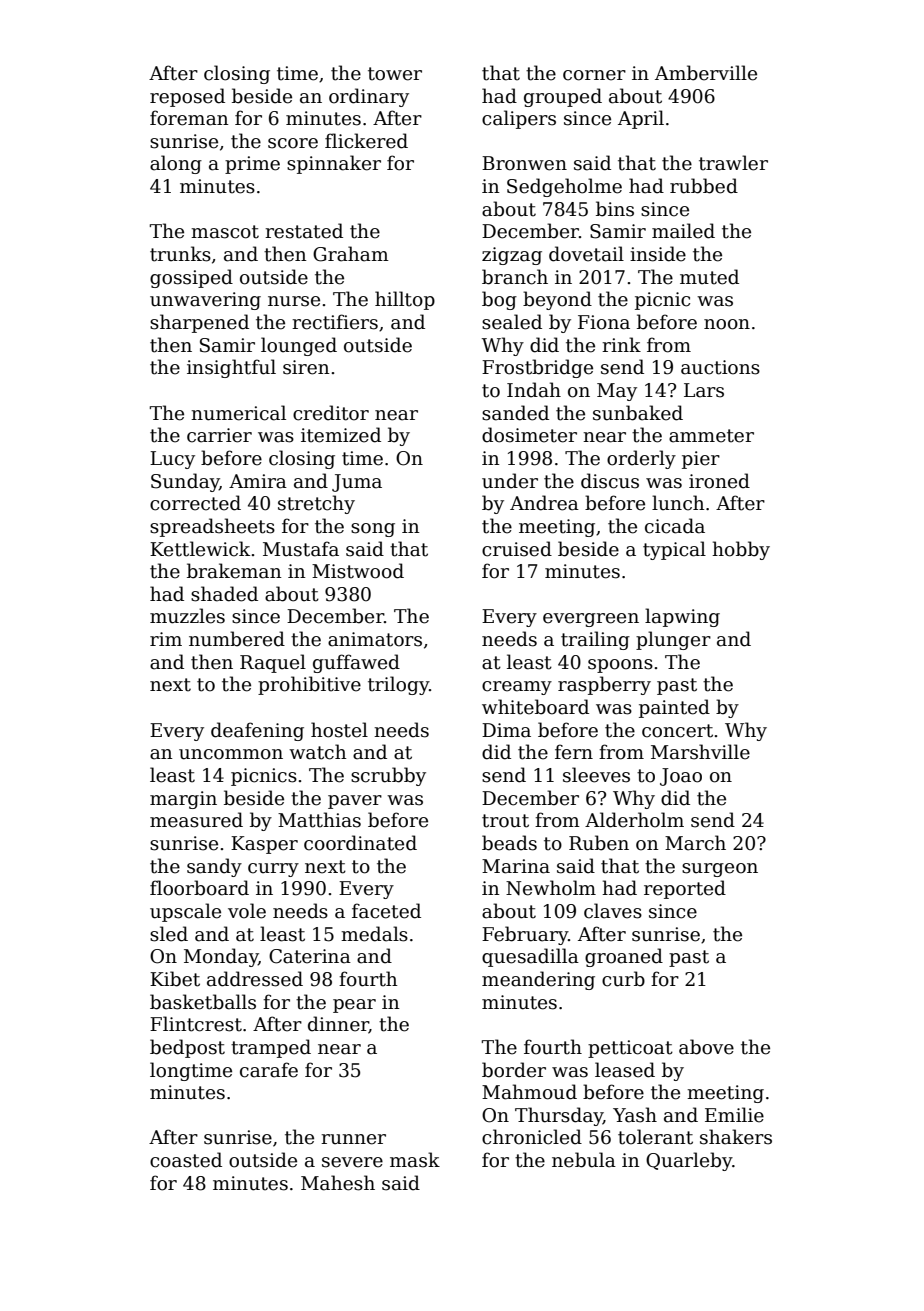 The height and width of the page is (1311, 924). Describe the element at coordinates (599, 843) in the page. I see `Ruben` at that location.
